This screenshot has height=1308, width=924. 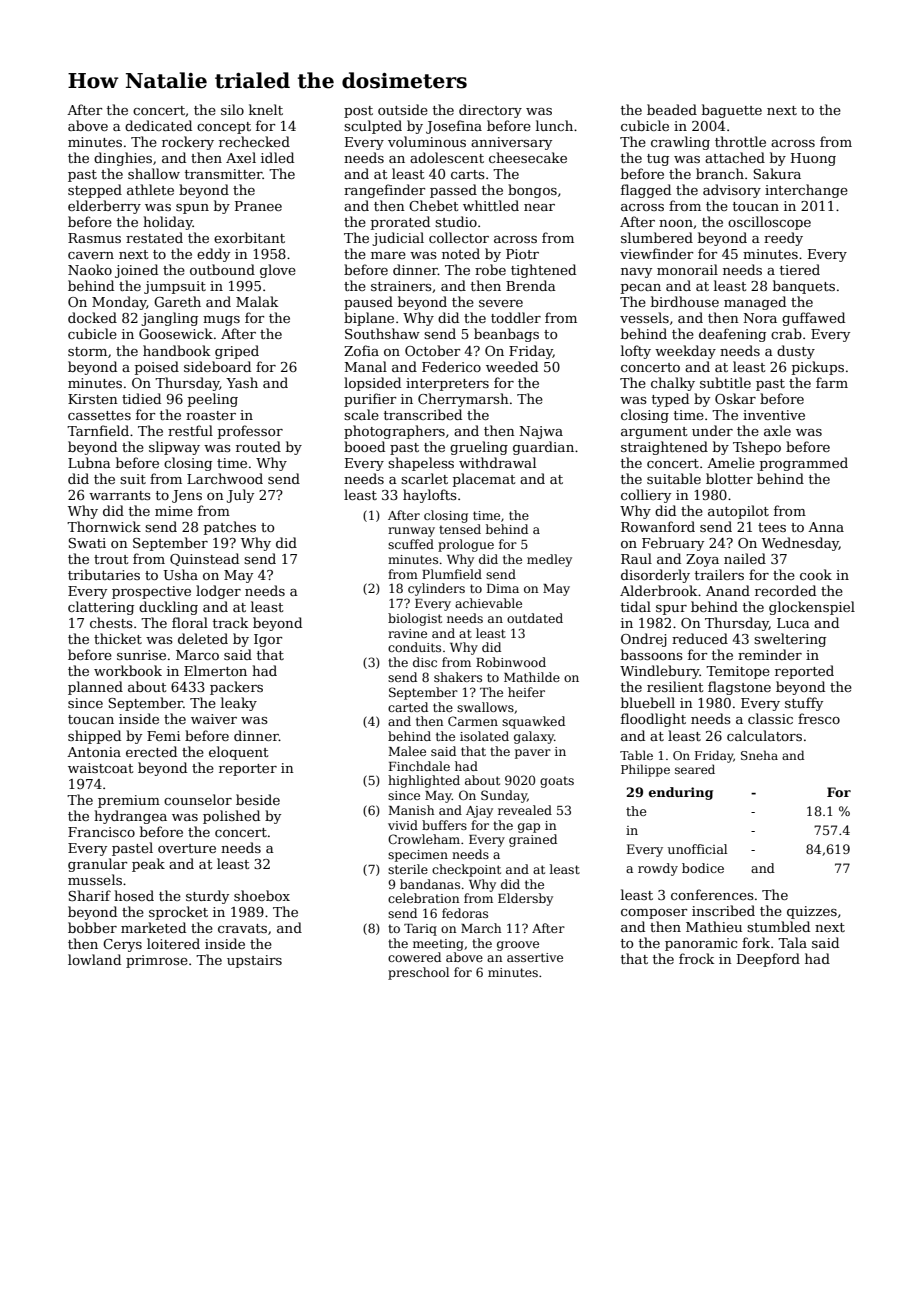 I want to click on shallow, so click(x=154, y=173).
